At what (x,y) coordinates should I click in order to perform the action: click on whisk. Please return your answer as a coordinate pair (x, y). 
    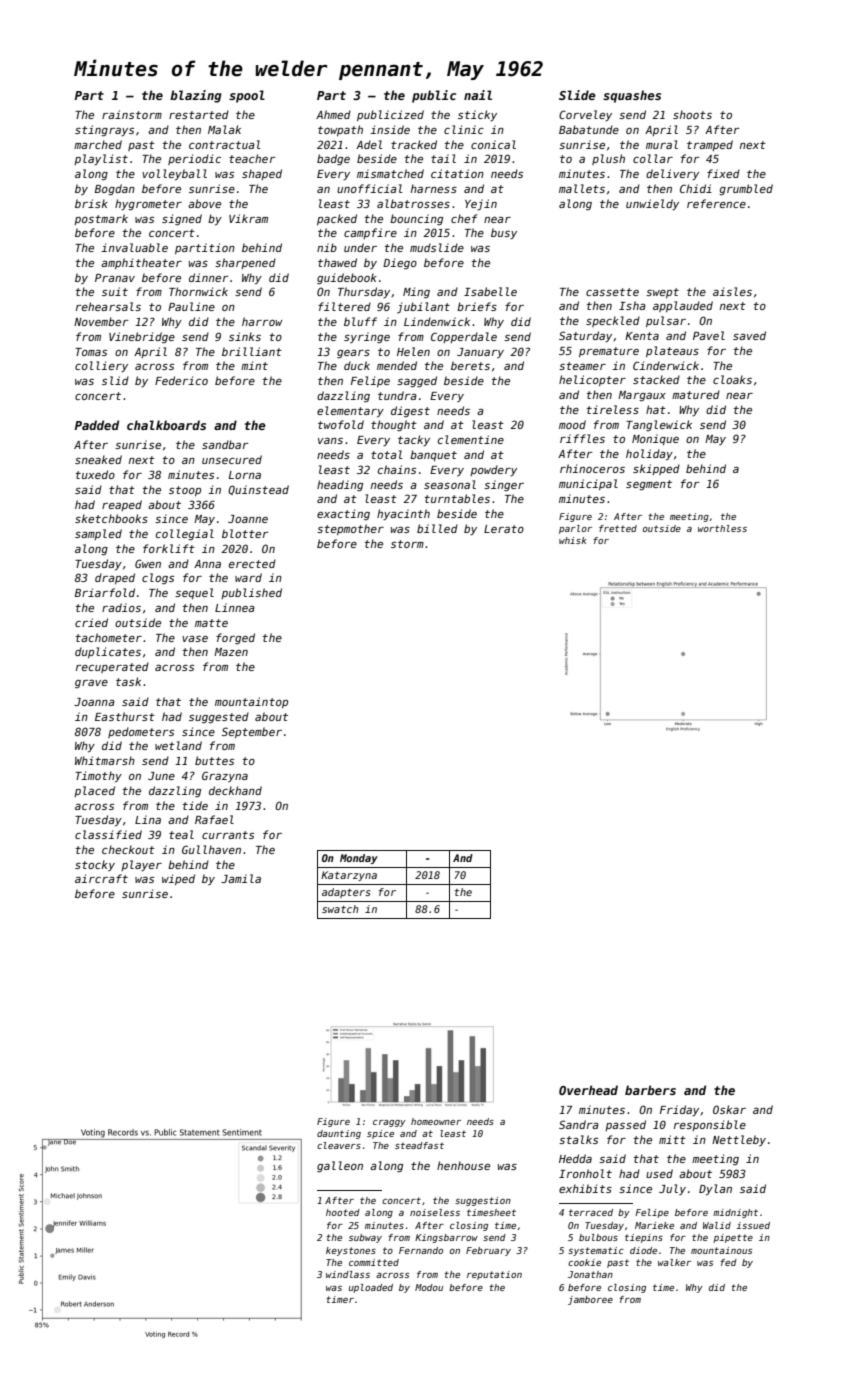
    Looking at the image, I should click on (573, 540).
